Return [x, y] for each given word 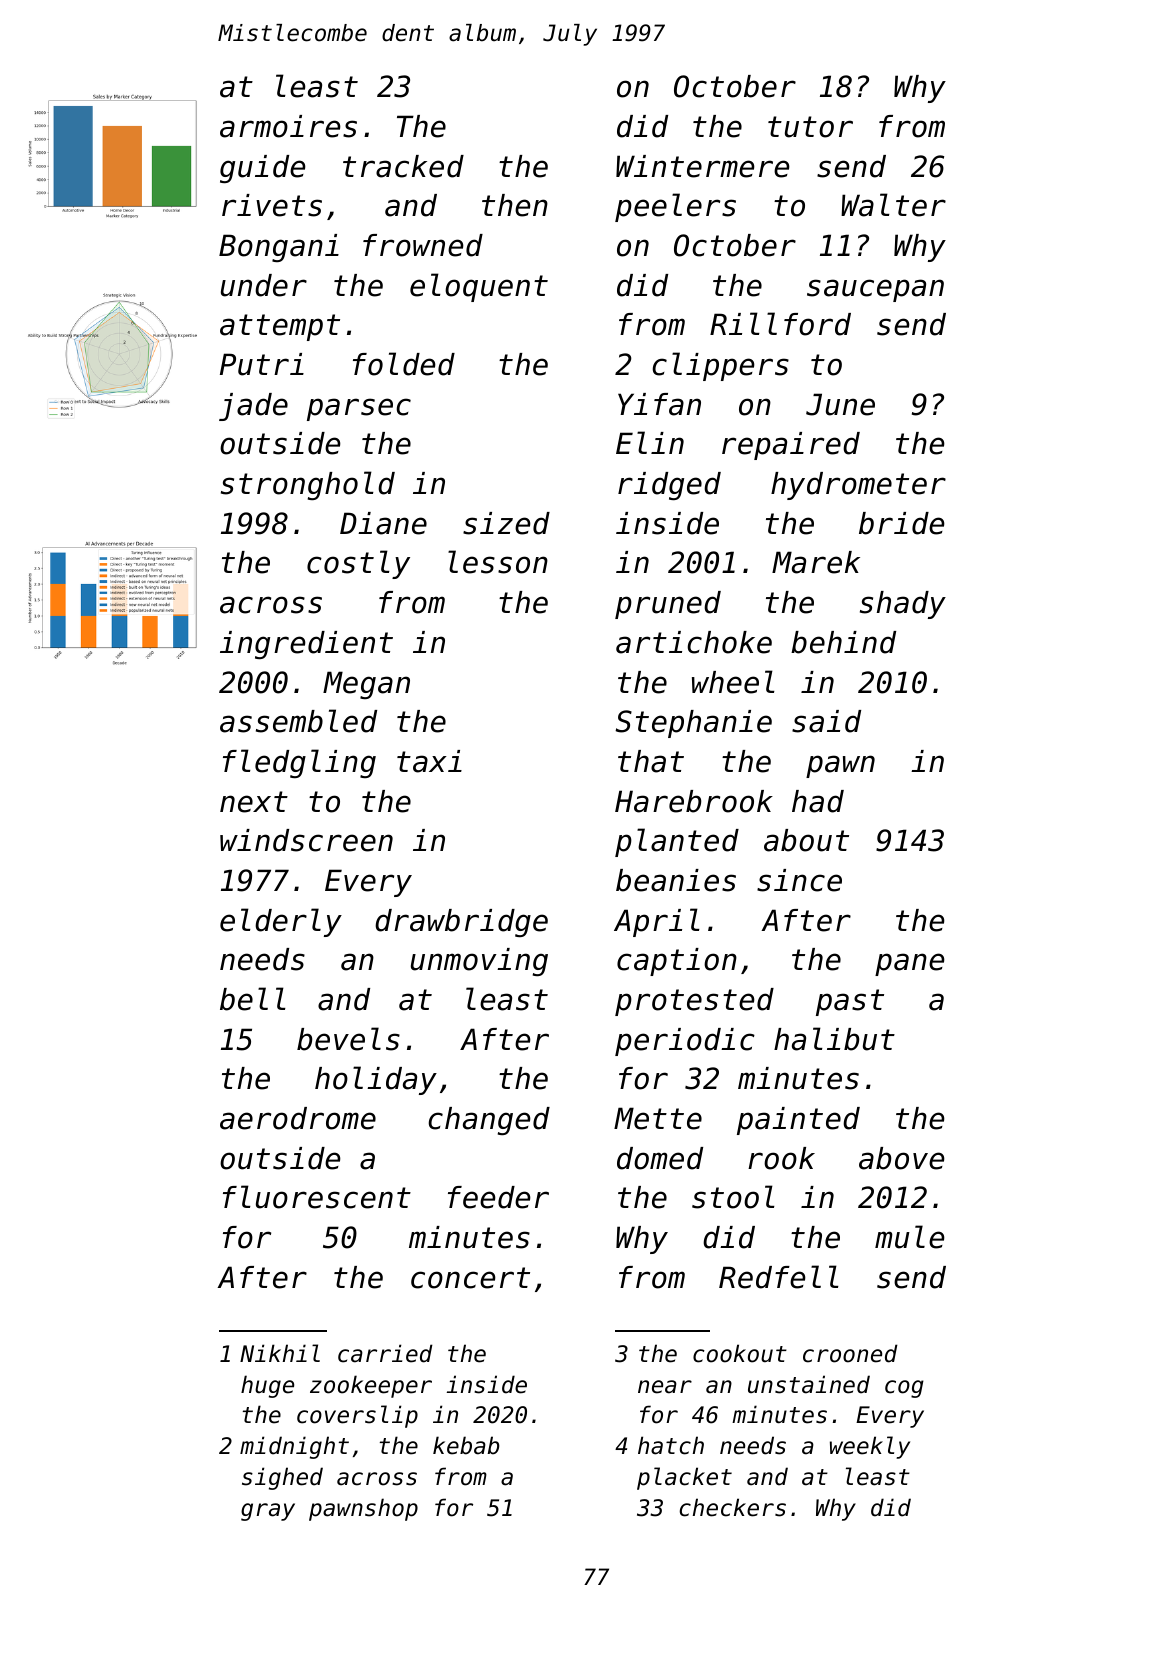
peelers [675, 207]
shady [903, 605]
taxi [429, 761]
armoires [288, 126]
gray [268, 1512]
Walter [893, 205]
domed [660, 1158]
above [902, 1158]
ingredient [306, 645]
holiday [376, 1080]
